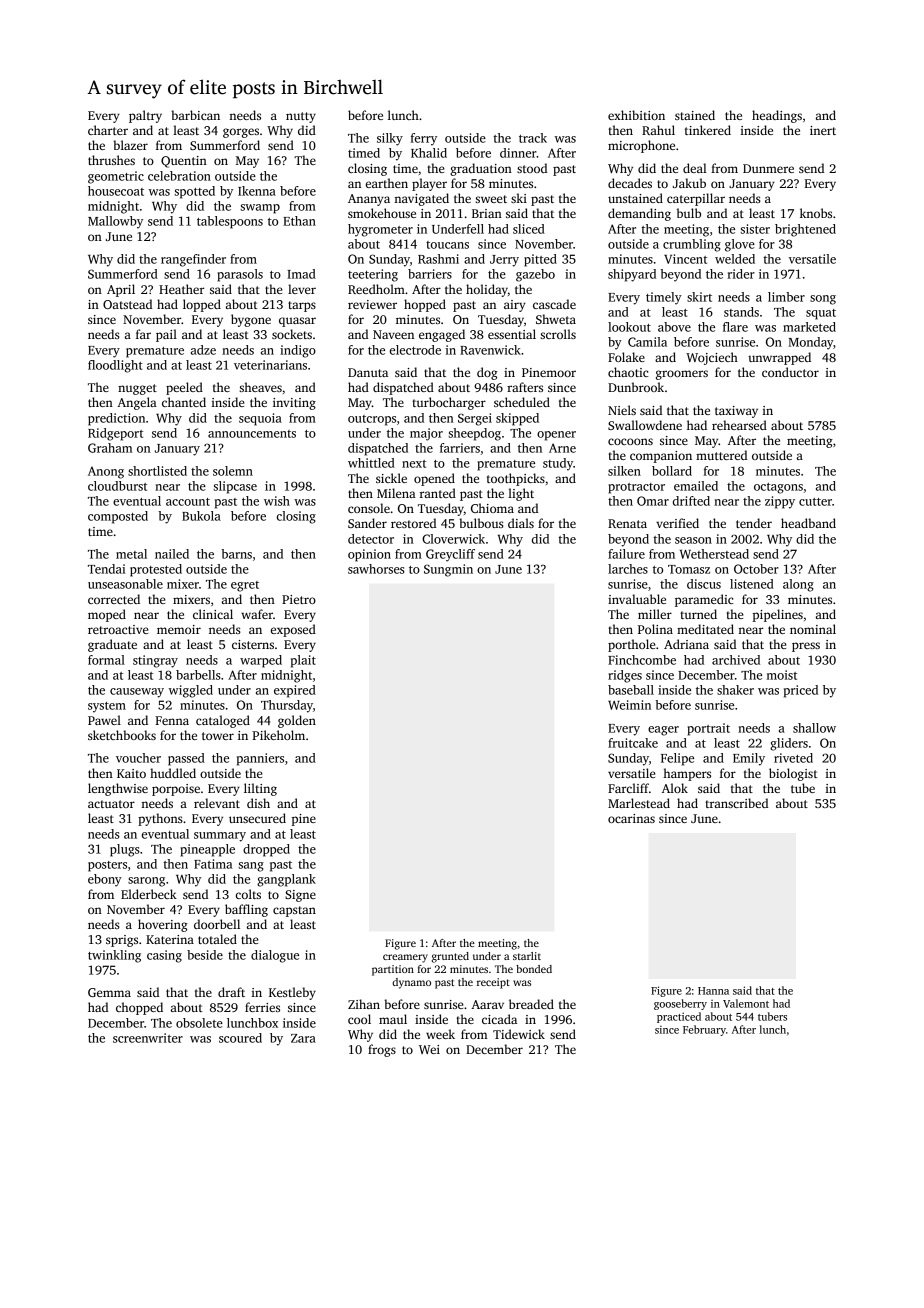 Image resolution: width=924 pixels, height=1308 pixels. What do you see at coordinates (424, 139) in the screenshot?
I see `ferry` at bounding box center [424, 139].
